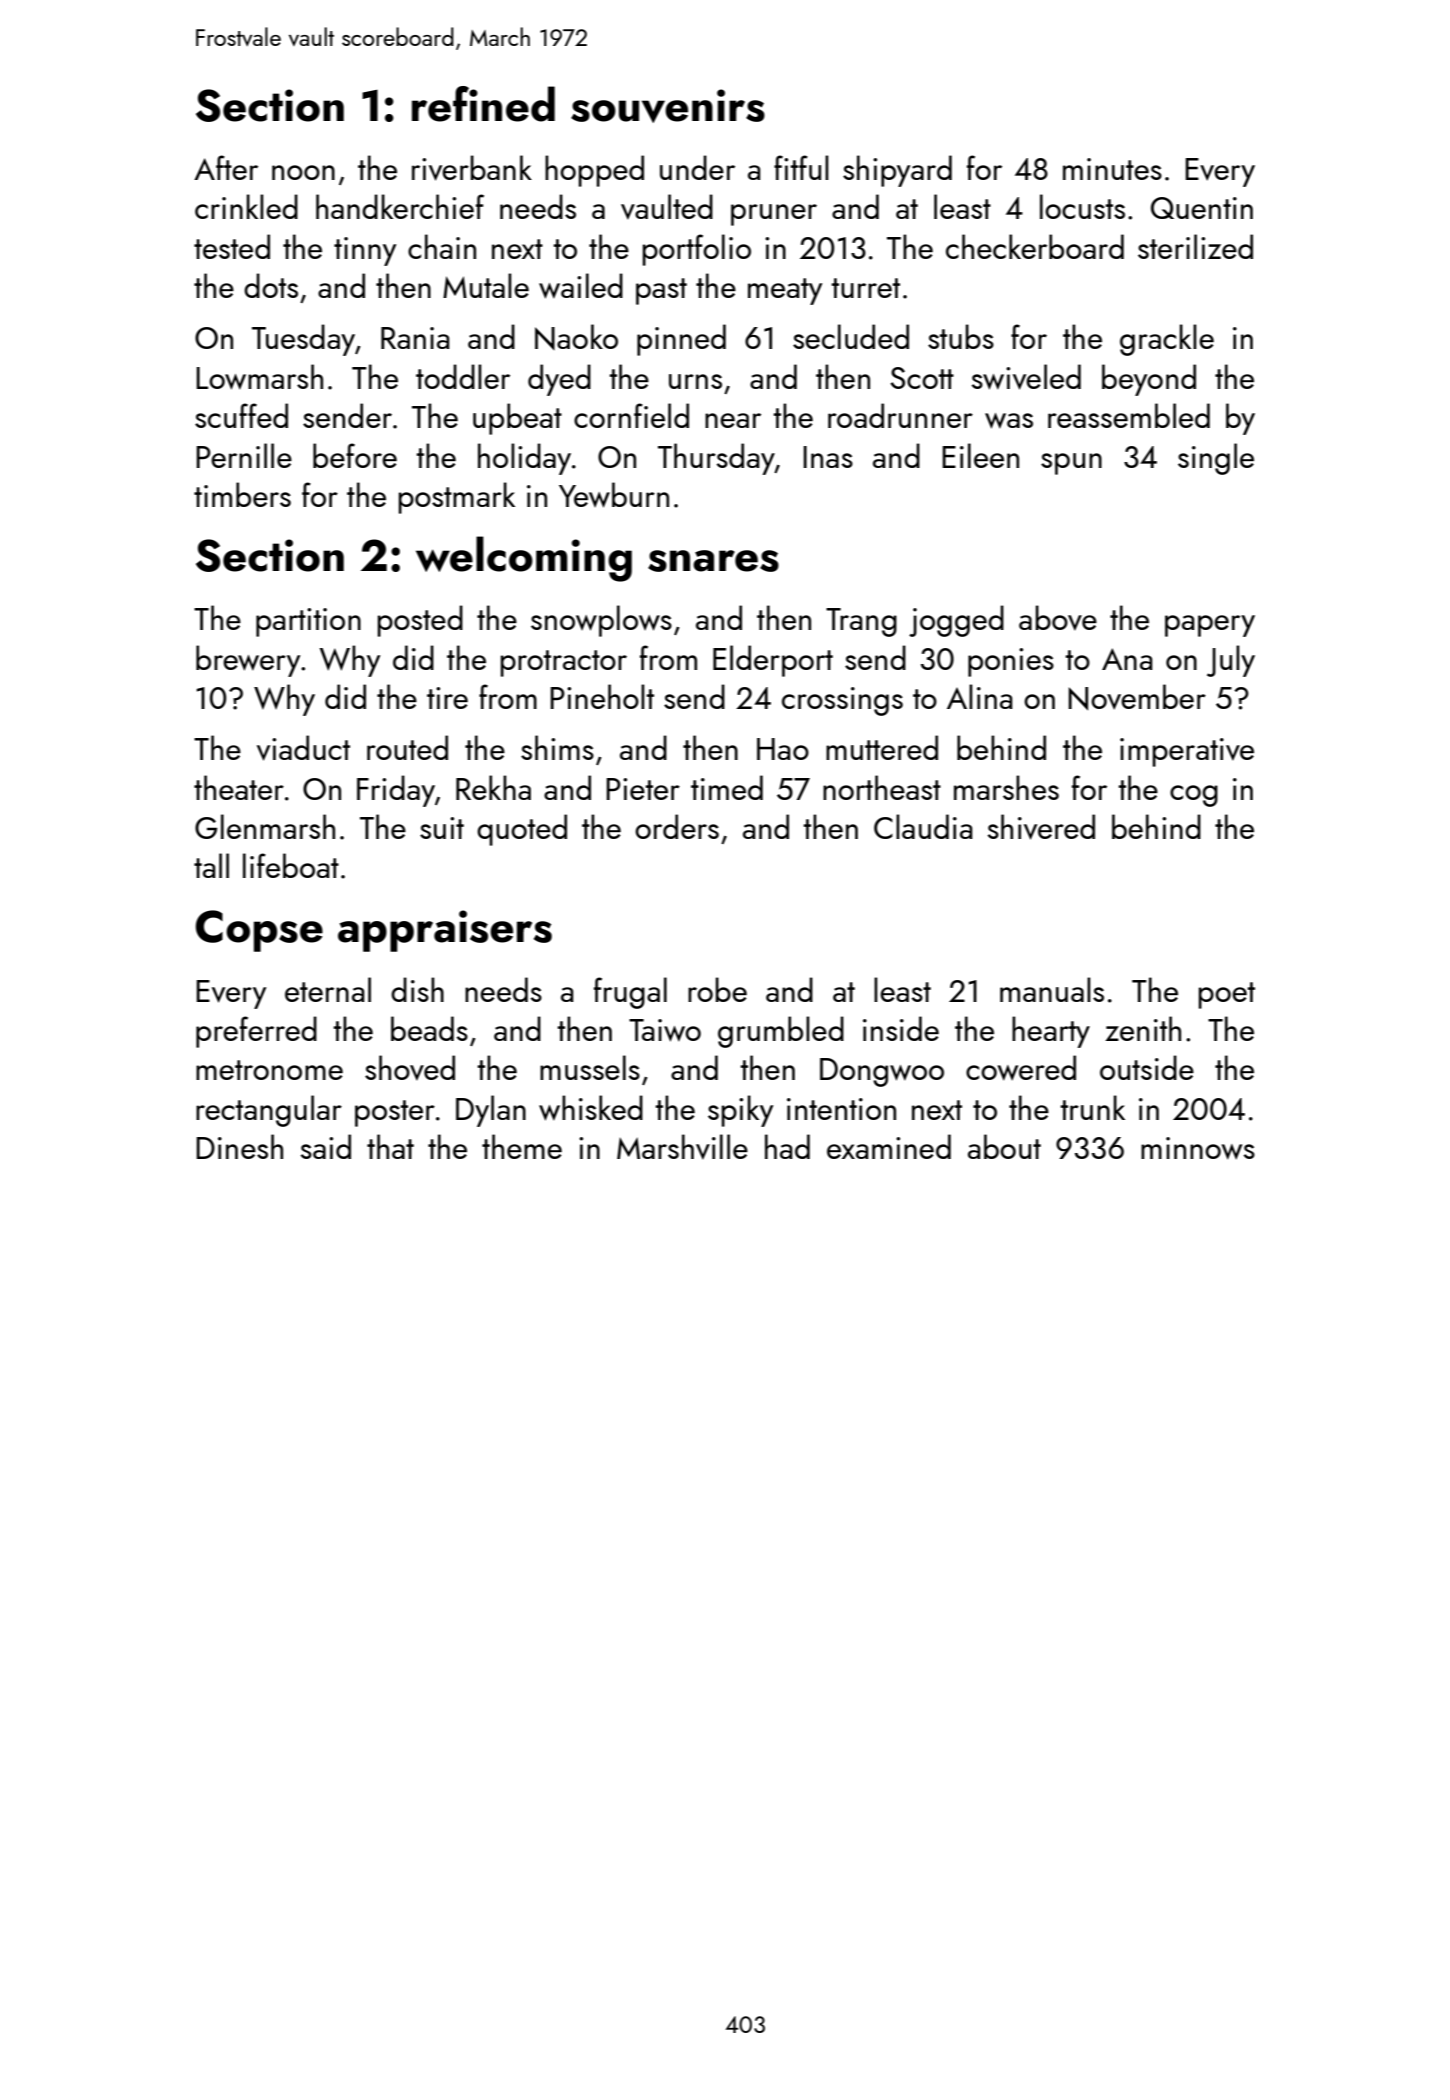  What do you see at coordinates (447, 698) in the screenshot?
I see `tire` at bounding box center [447, 698].
